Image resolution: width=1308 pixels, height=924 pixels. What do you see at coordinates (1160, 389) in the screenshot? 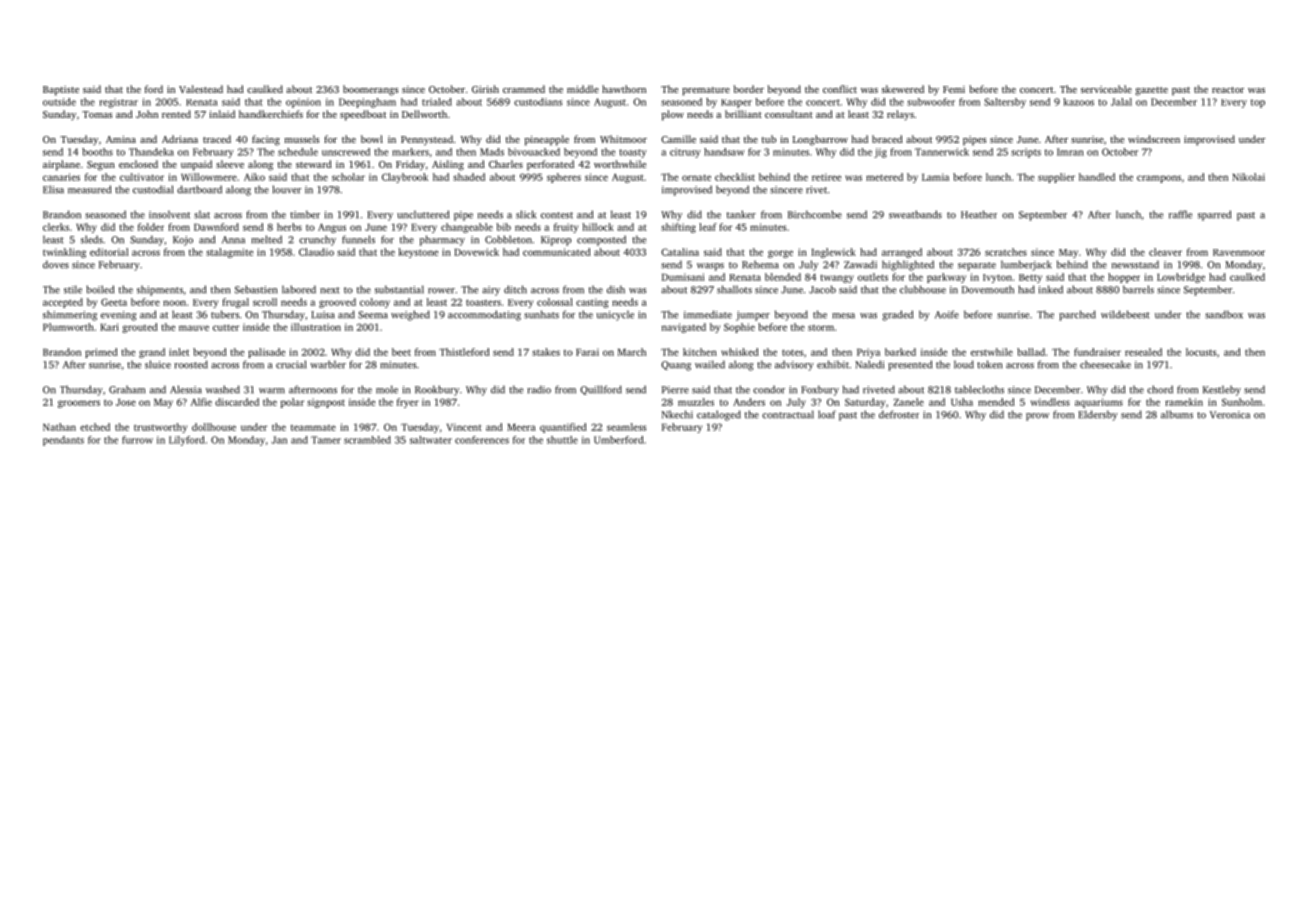
I see `chord` at bounding box center [1160, 389].
